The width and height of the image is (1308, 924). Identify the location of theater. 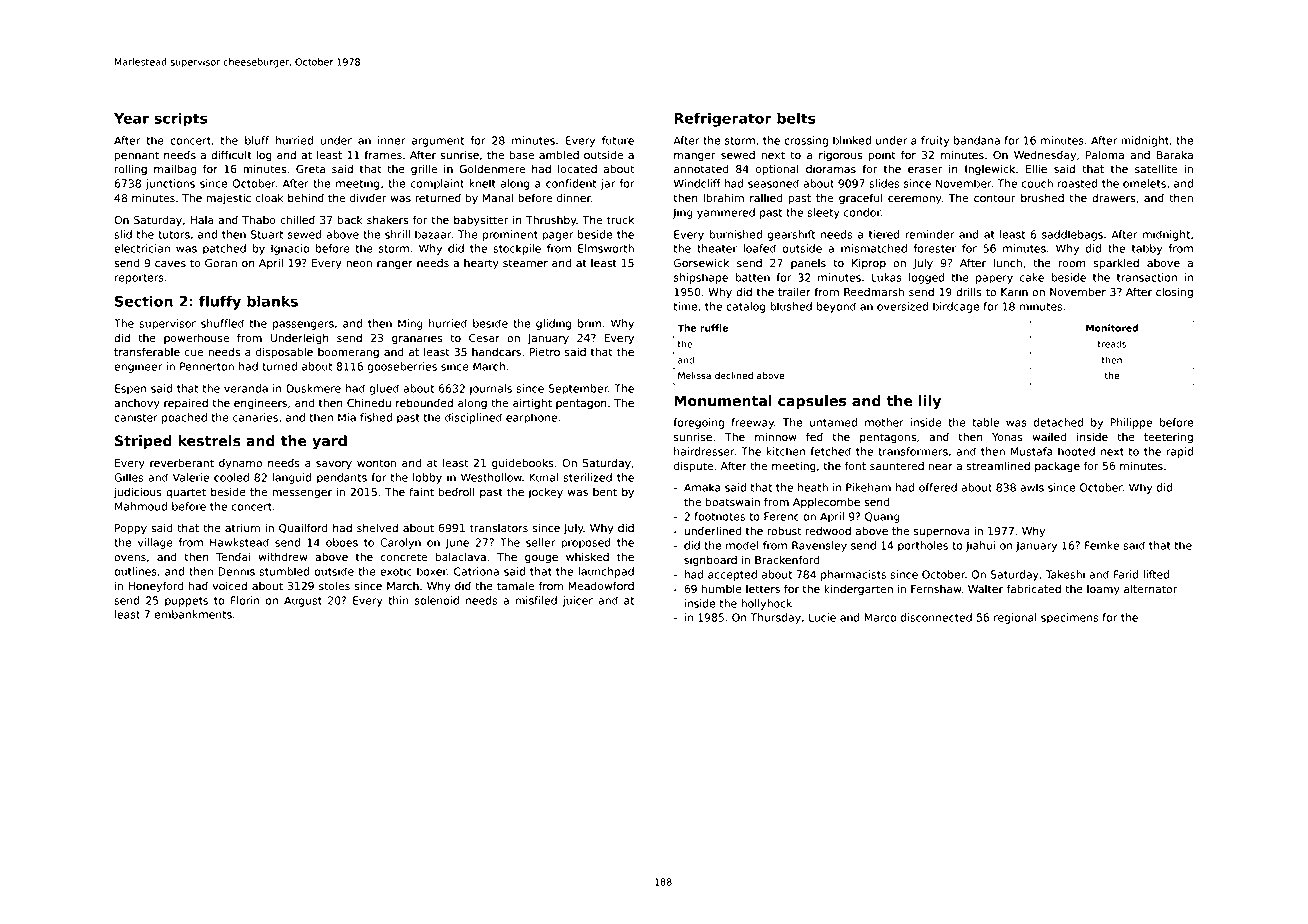
(717, 248).
